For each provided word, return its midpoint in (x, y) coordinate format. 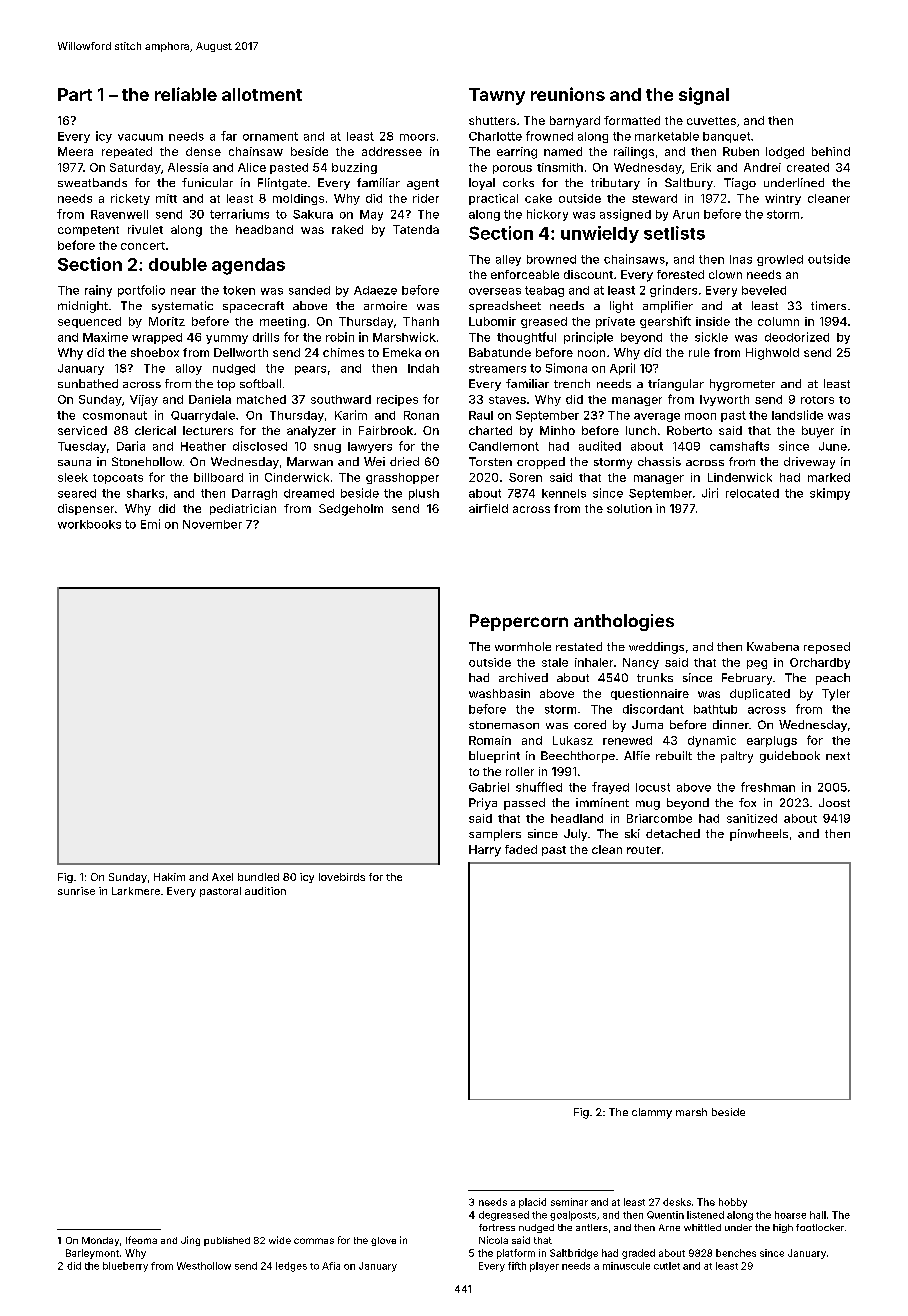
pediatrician (243, 509)
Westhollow (204, 1266)
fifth (517, 1266)
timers (828, 305)
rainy (98, 291)
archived (523, 677)
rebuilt (674, 755)
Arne (669, 1227)
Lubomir (492, 321)
